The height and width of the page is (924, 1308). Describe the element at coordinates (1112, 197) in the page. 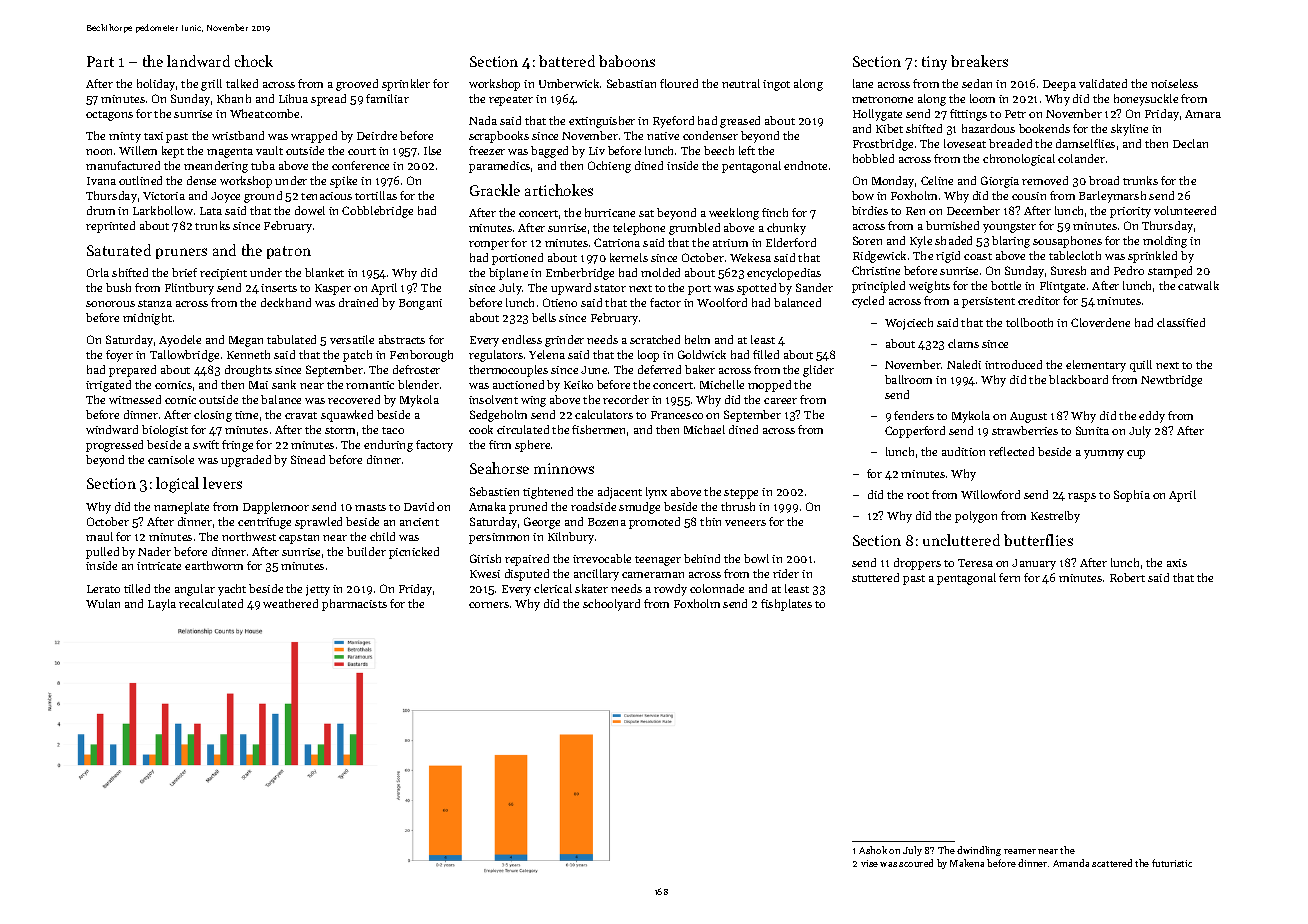

I see `Barleymarsh` at that location.
